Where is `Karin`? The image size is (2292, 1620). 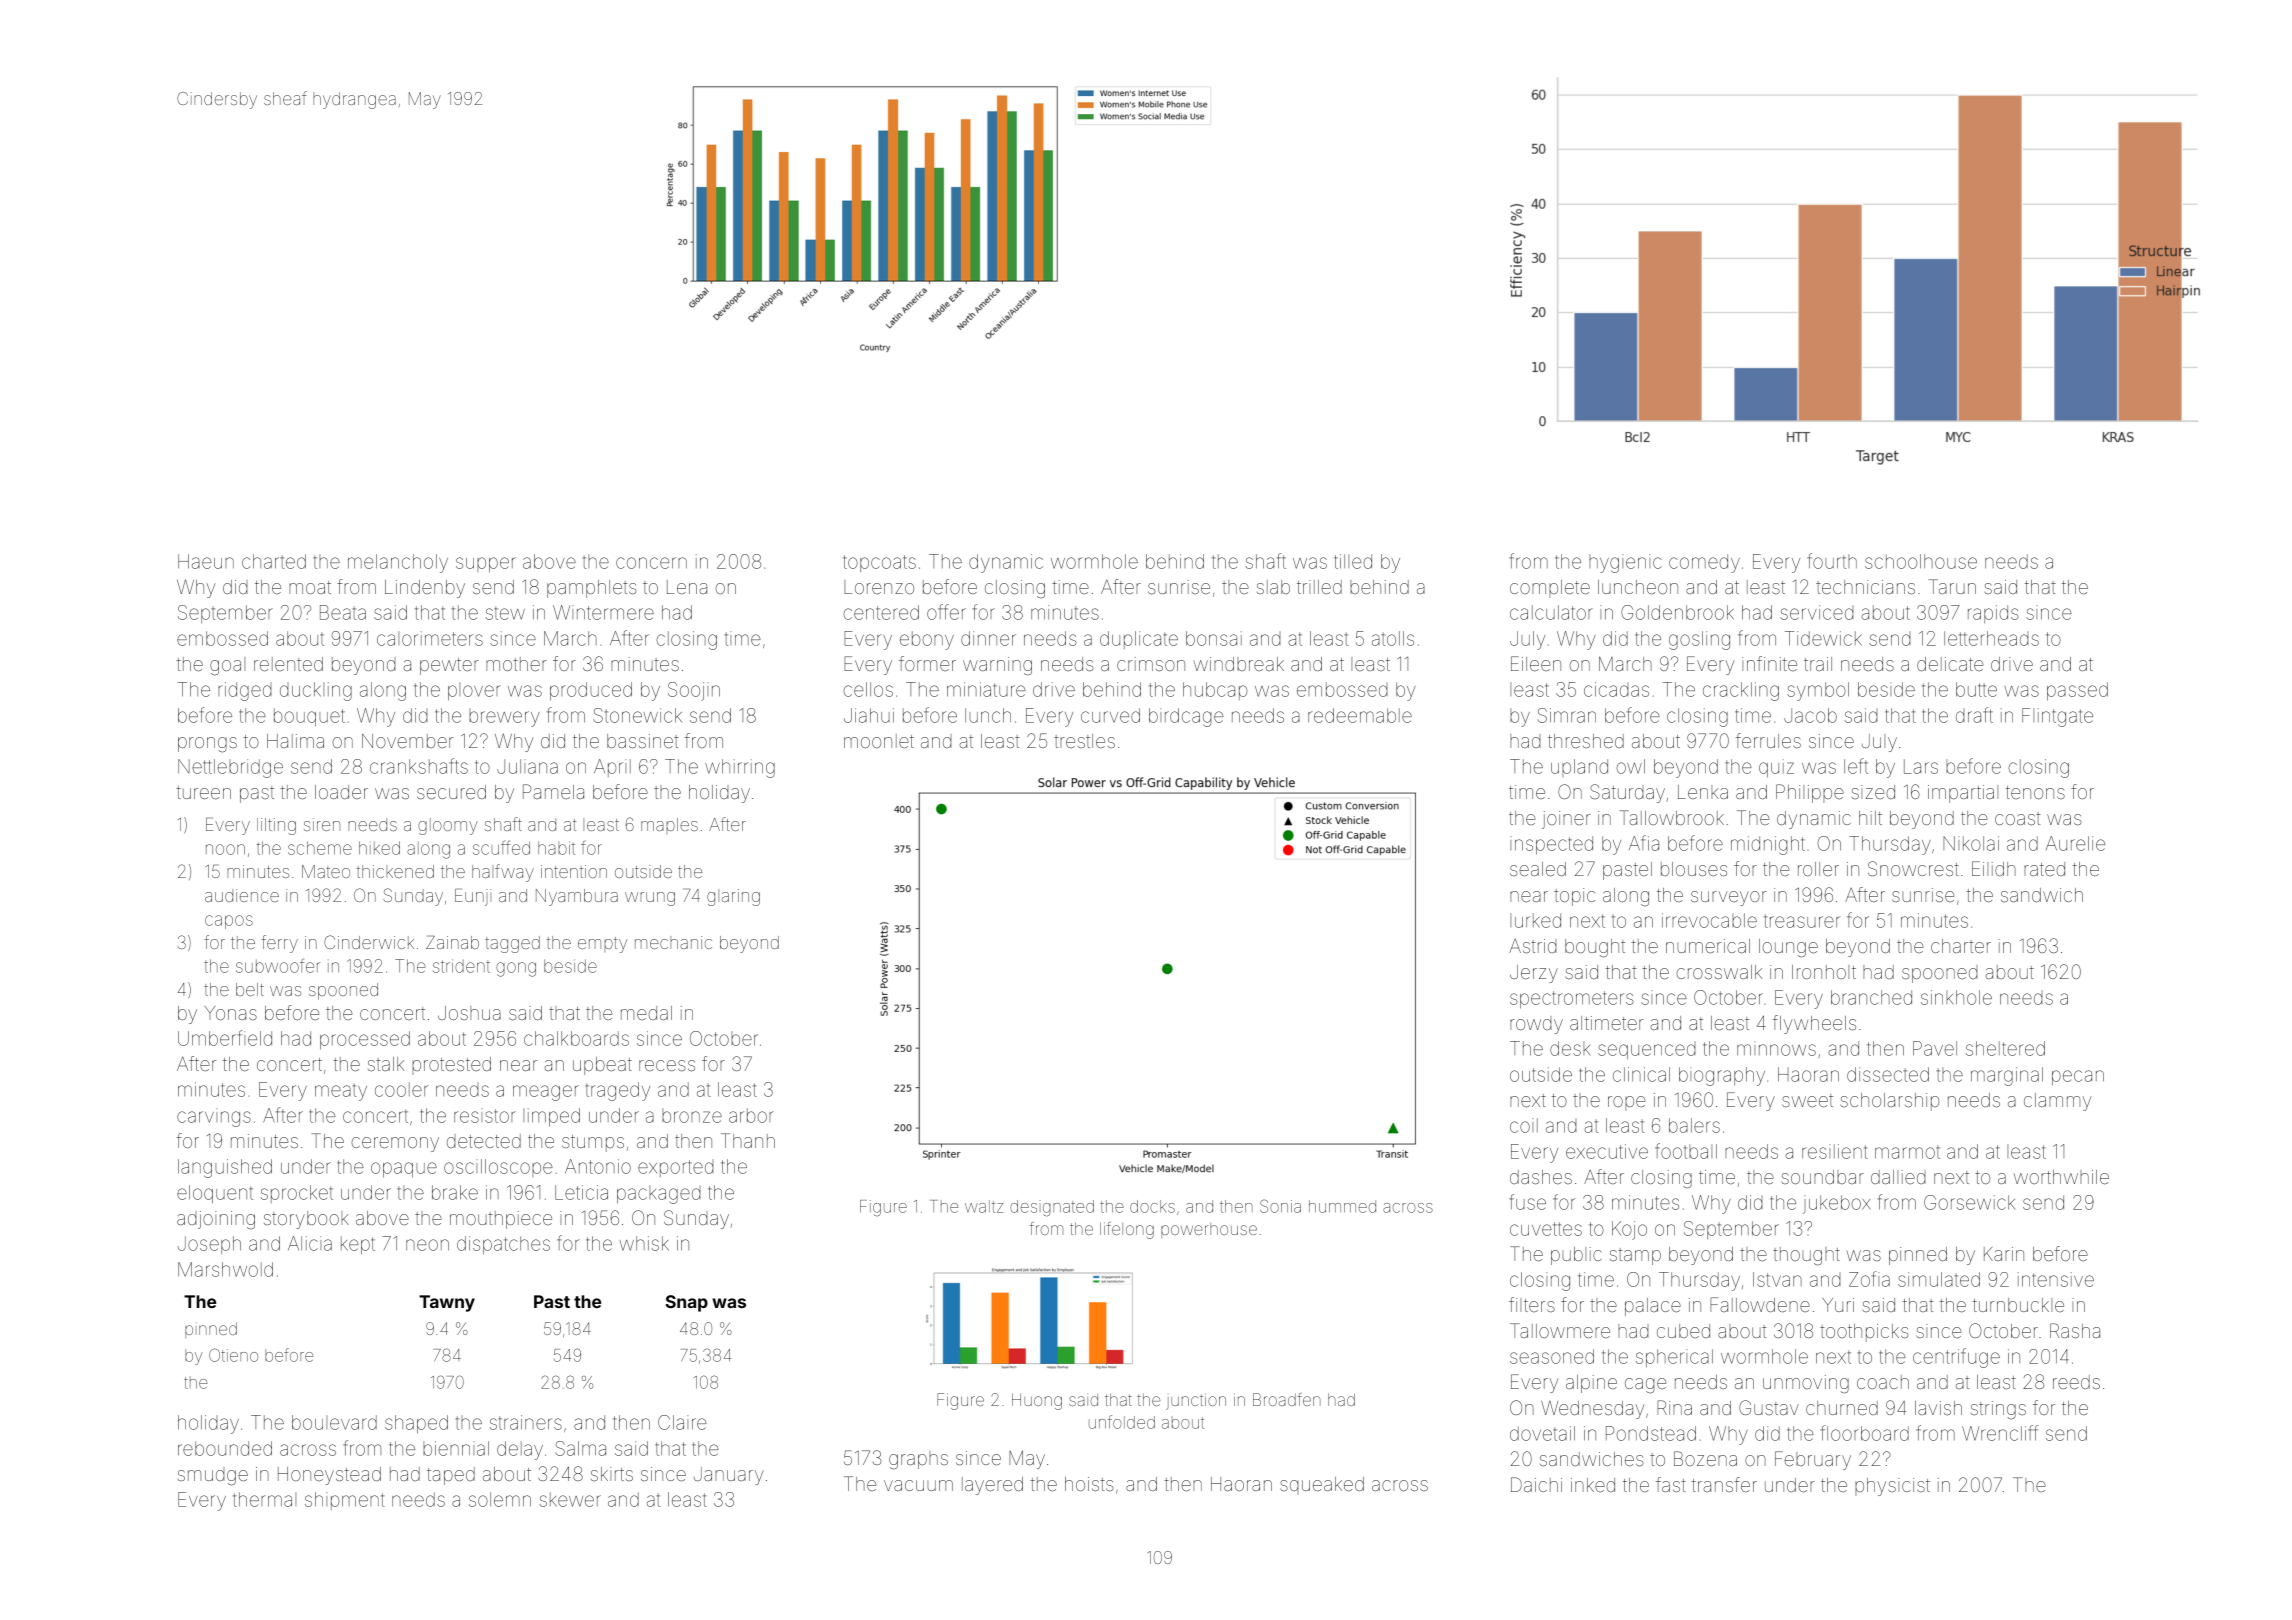 Karin is located at coordinates (2004, 1254).
